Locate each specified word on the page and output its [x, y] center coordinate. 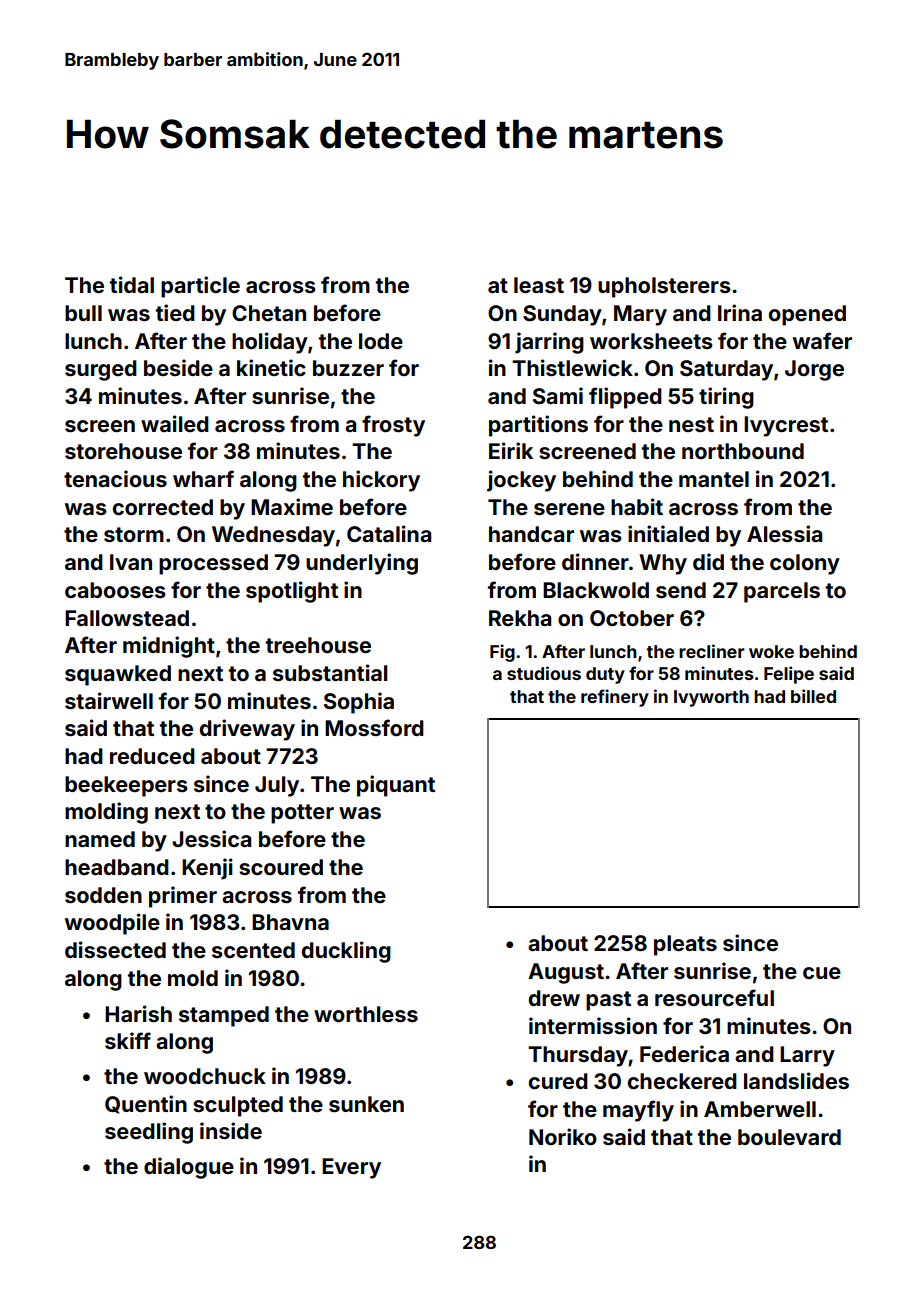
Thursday [578, 1056]
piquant [396, 786]
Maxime [292, 506]
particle [200, 287]
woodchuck [205, 1076]
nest [691, 424]
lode [381, 341]
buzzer [348, 368]
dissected [115, 949]
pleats [685, 945]
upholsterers [664, 287]
